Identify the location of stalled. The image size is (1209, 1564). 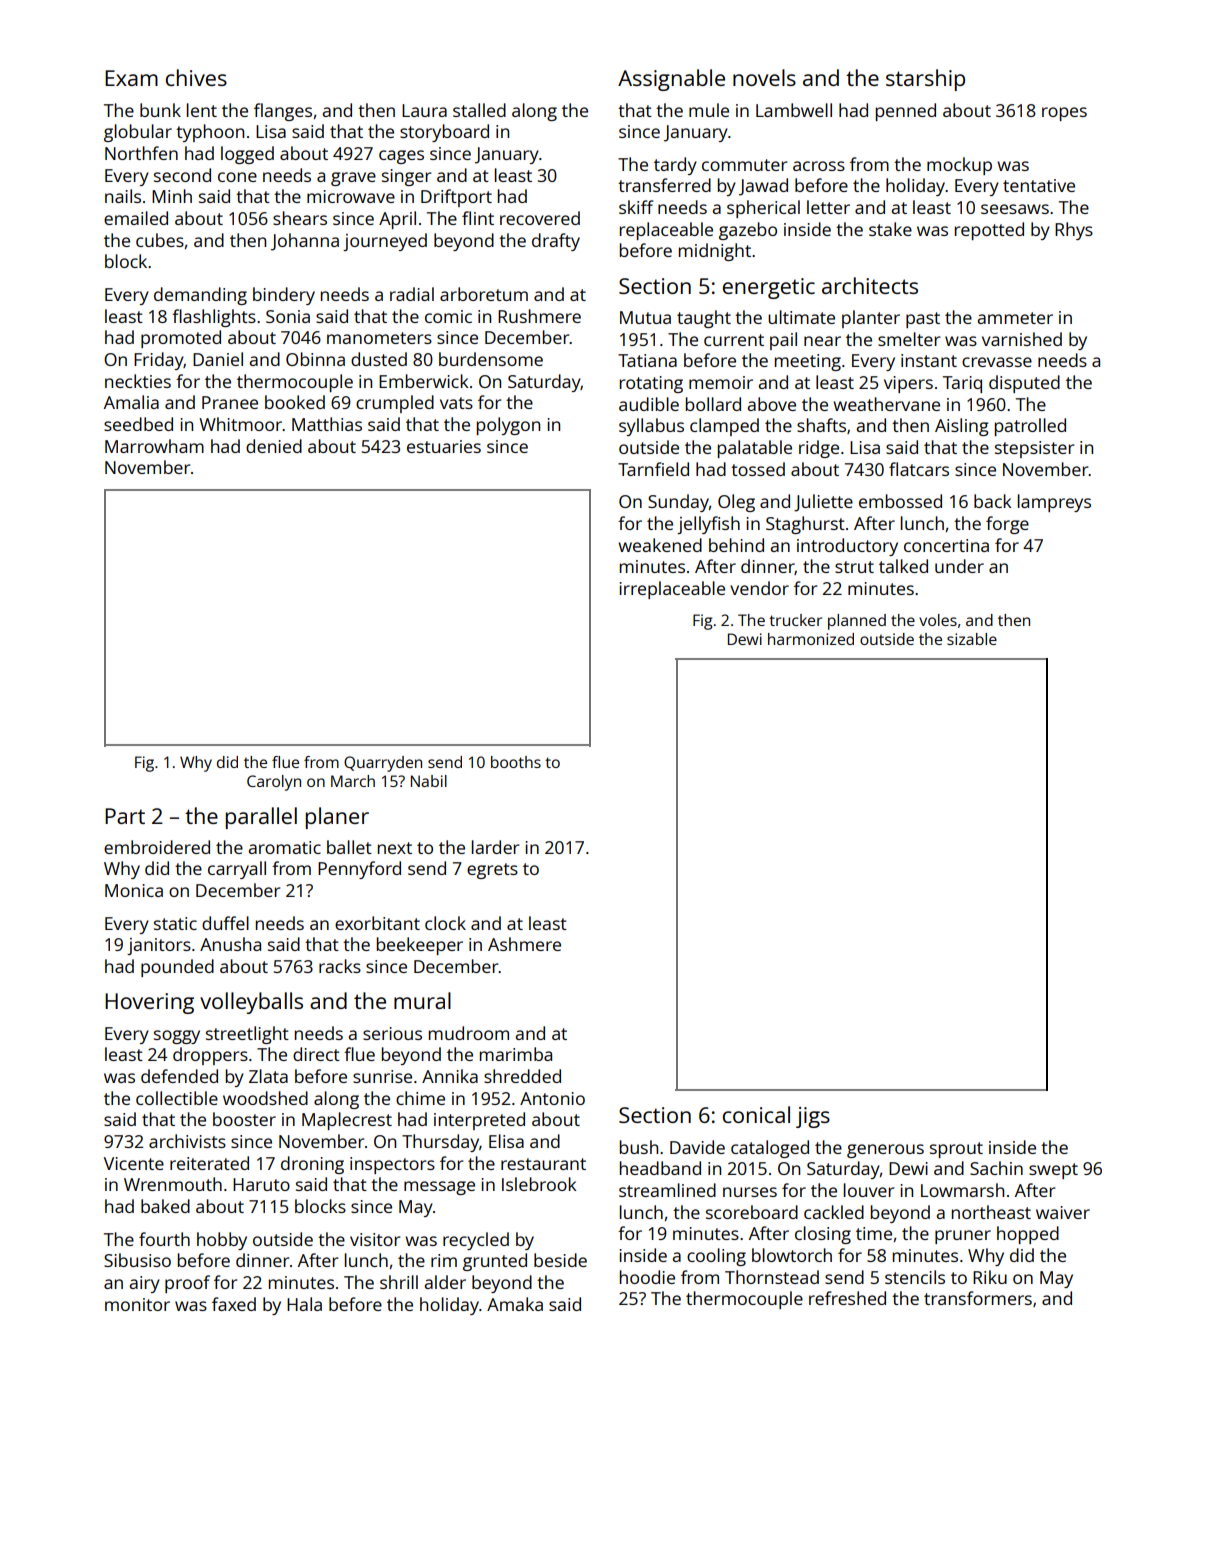
(479, 110).
